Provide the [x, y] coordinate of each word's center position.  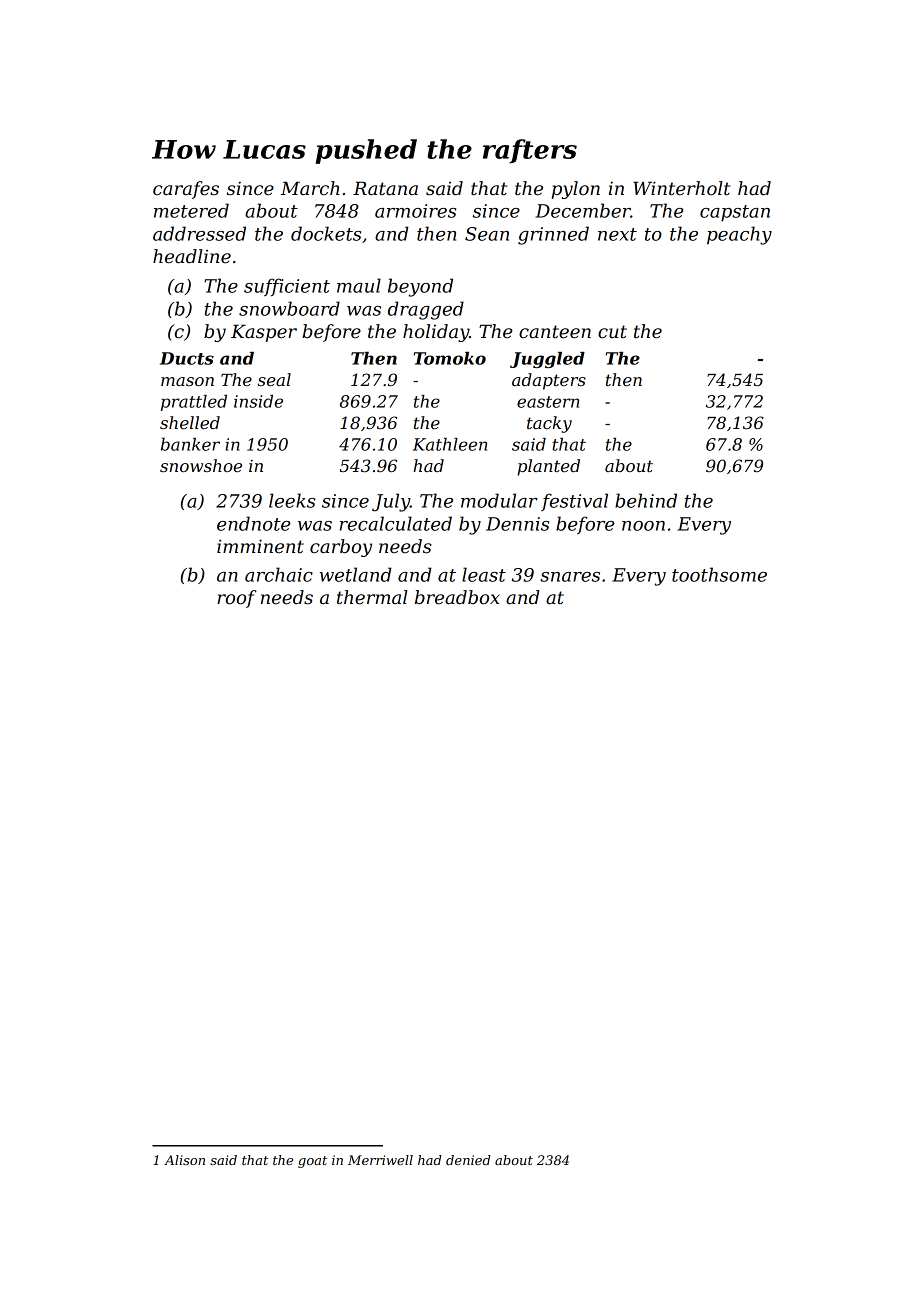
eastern [548, 402]
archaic [279, 574]
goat [312, 1162]
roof [237, 599]
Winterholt [681, 188]
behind [646, 500]
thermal [372, 597]
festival [574, 502]
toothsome [719, 574]
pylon [575, 190]
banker [190, 444]
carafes [186, 190]
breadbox [457, 597]
